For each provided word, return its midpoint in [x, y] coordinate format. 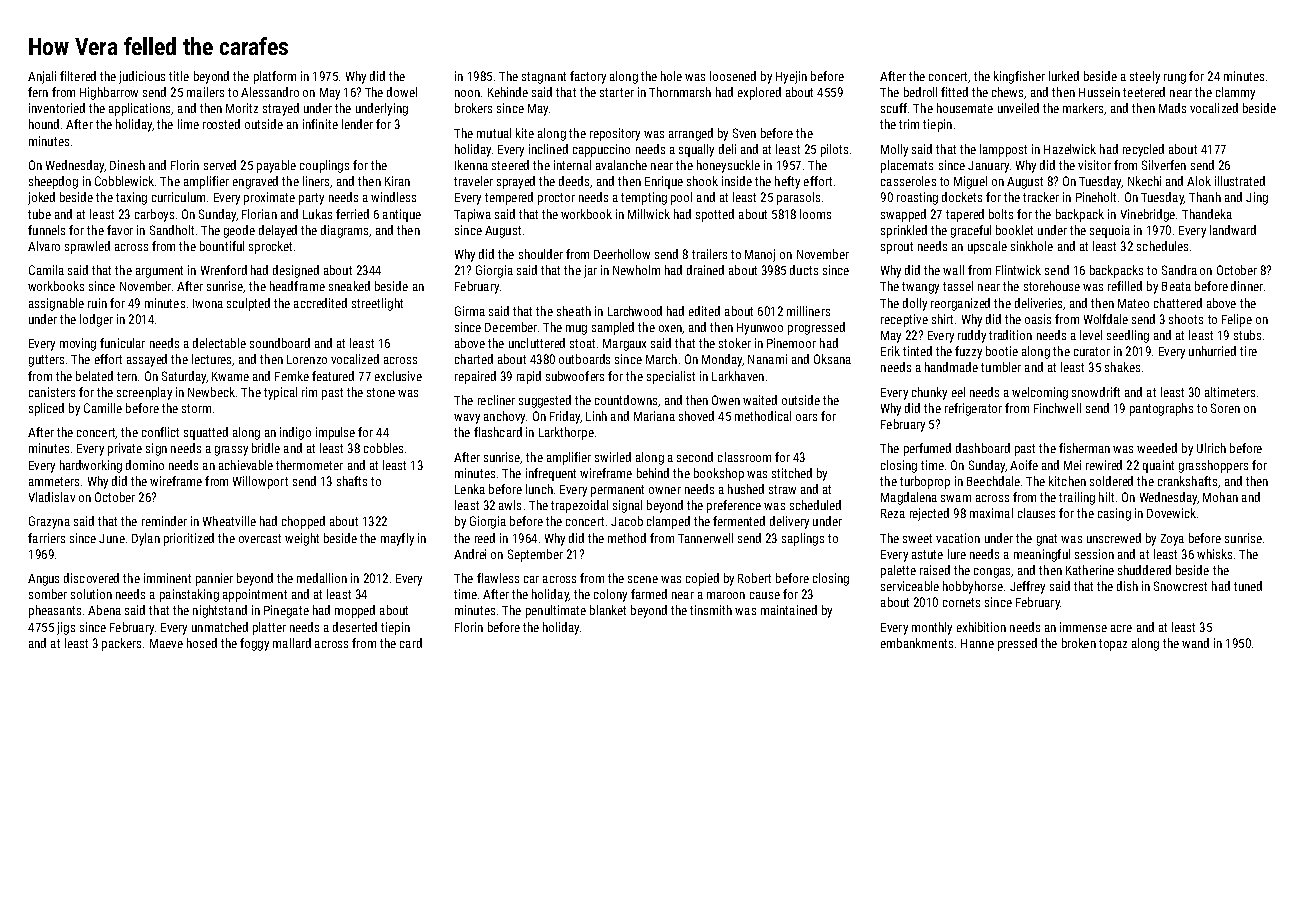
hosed [202, 643]
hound [44, 124]
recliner [496, 400]
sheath [574, 311]
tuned [1248, 586]
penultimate [556, 611]
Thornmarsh [680, 92]
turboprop [925, 482]
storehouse [1052, 286]
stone [381, 392]
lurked [1064, 76]
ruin [97, 303]
